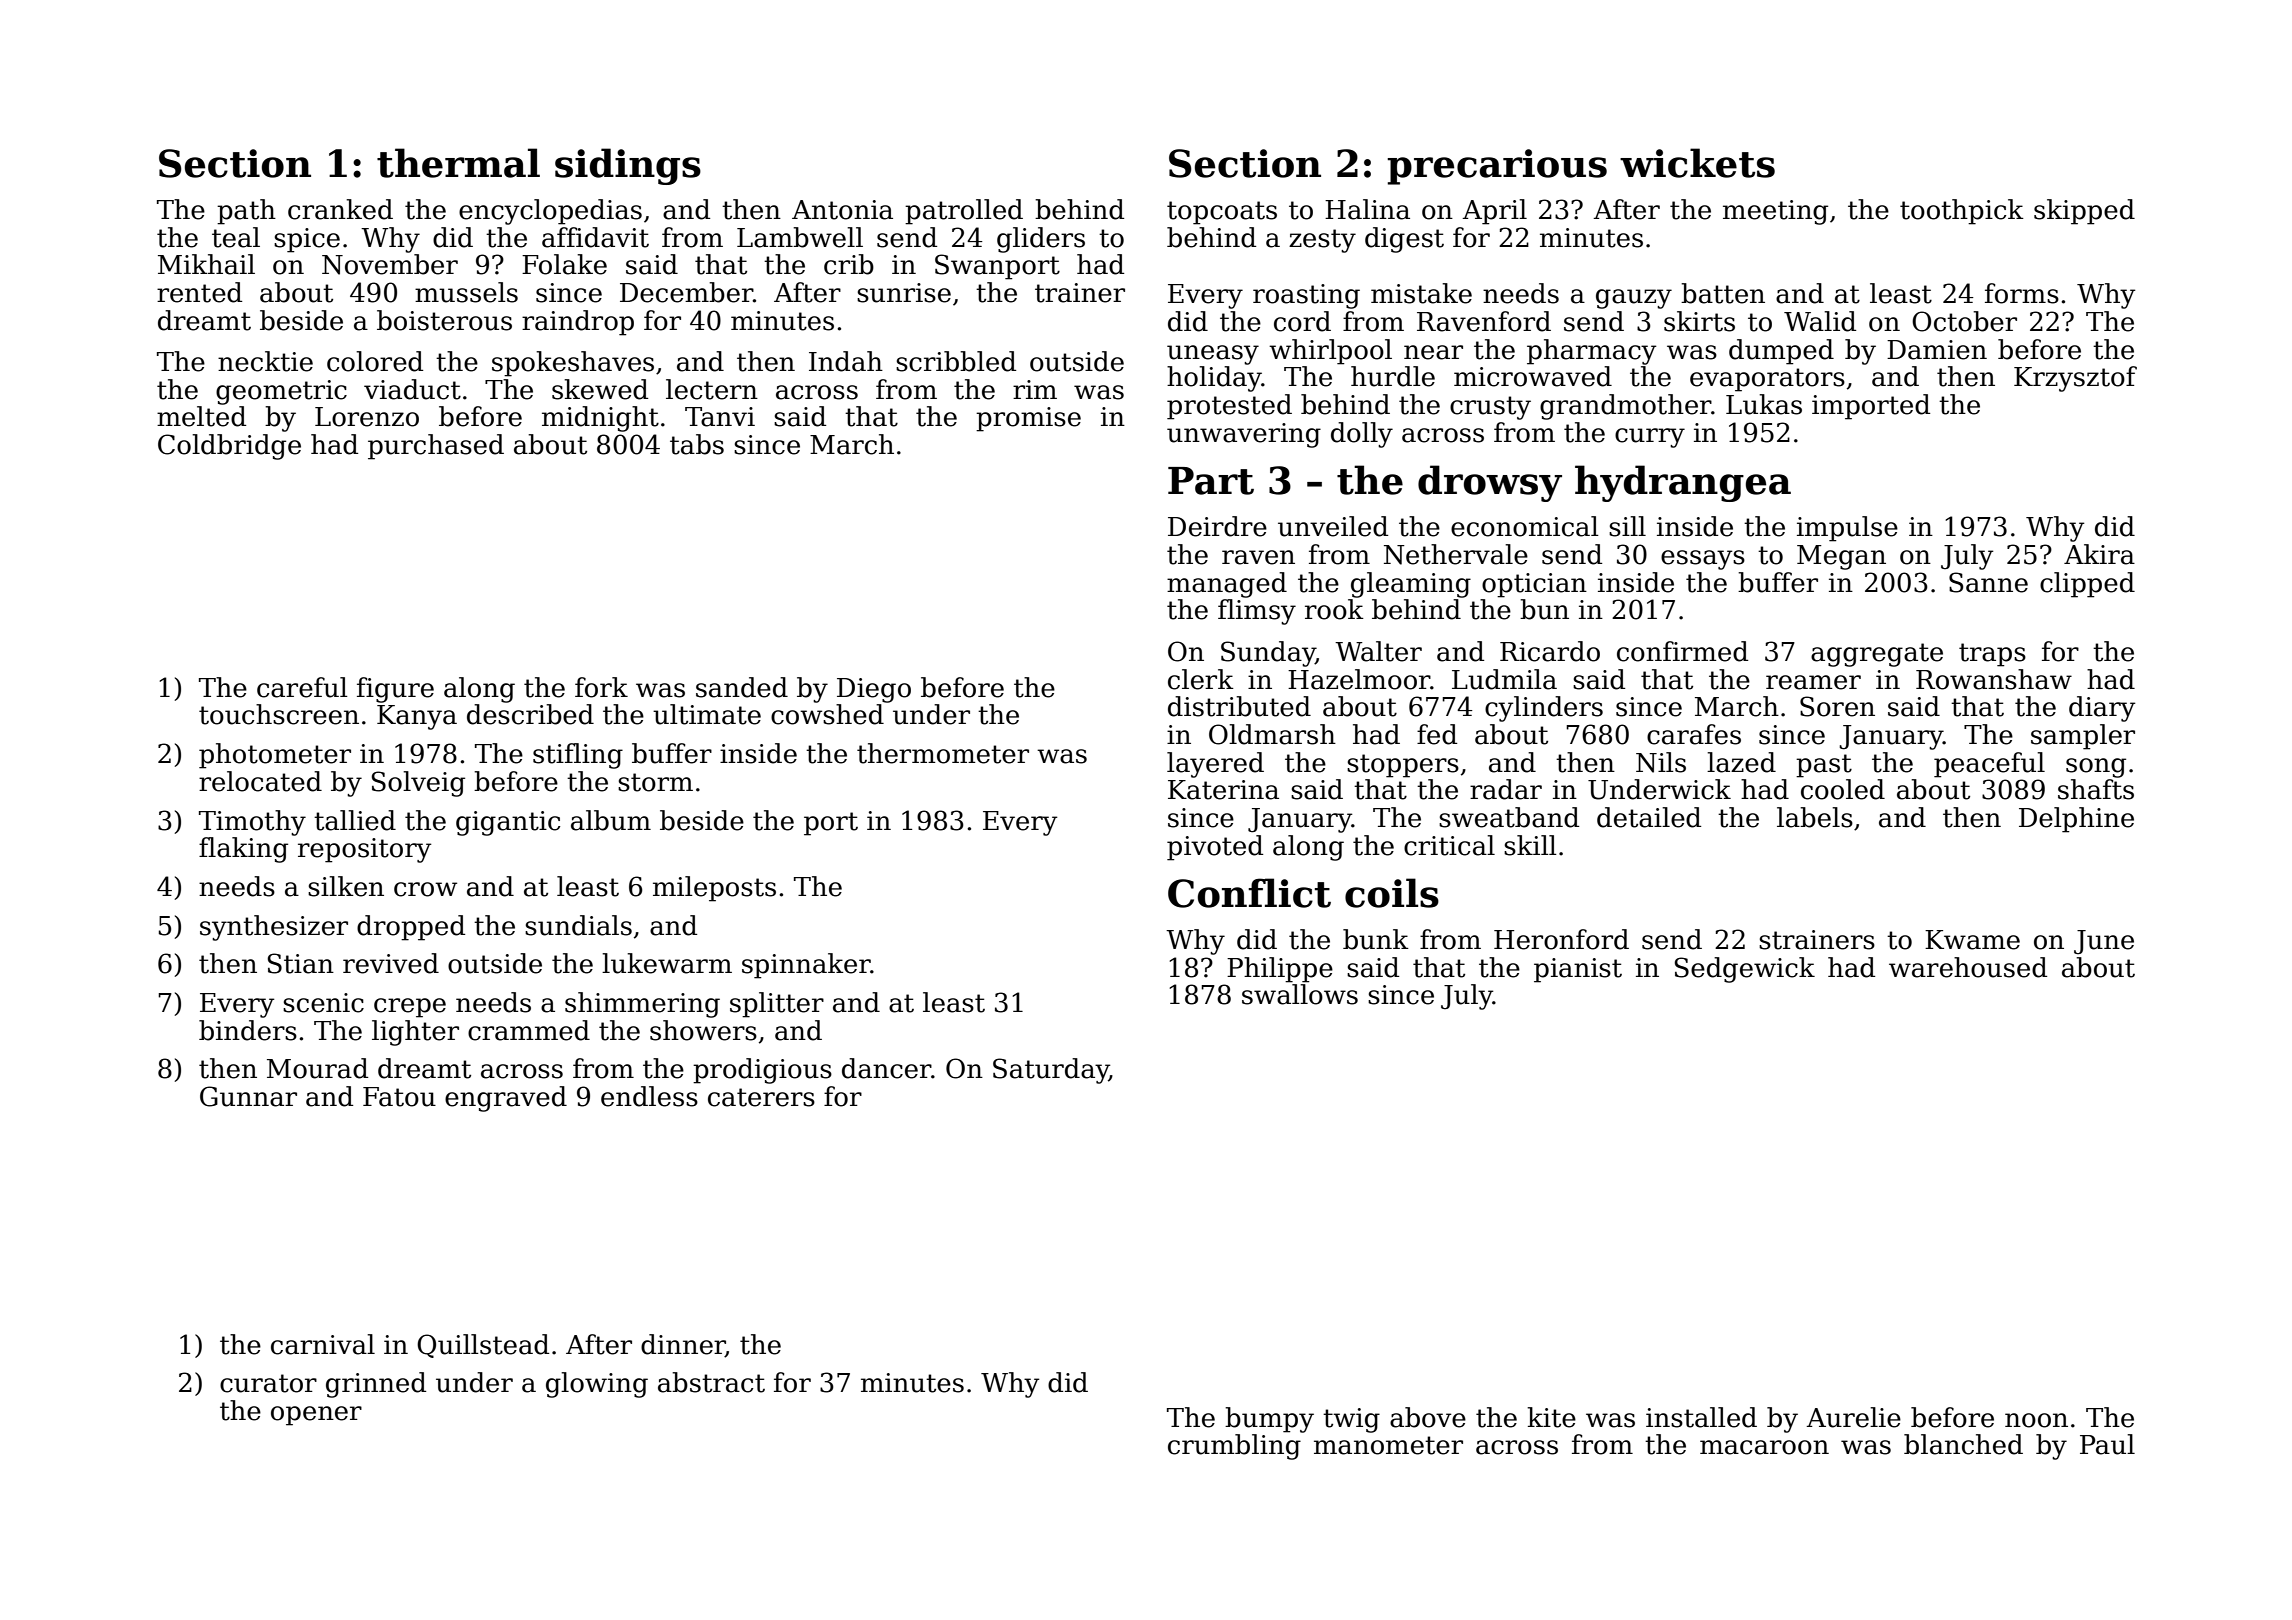 The height and width of the document is (1620, 2292). Describe the element at coordinates (1215, 765) in the document. I see `layered` at that location.
